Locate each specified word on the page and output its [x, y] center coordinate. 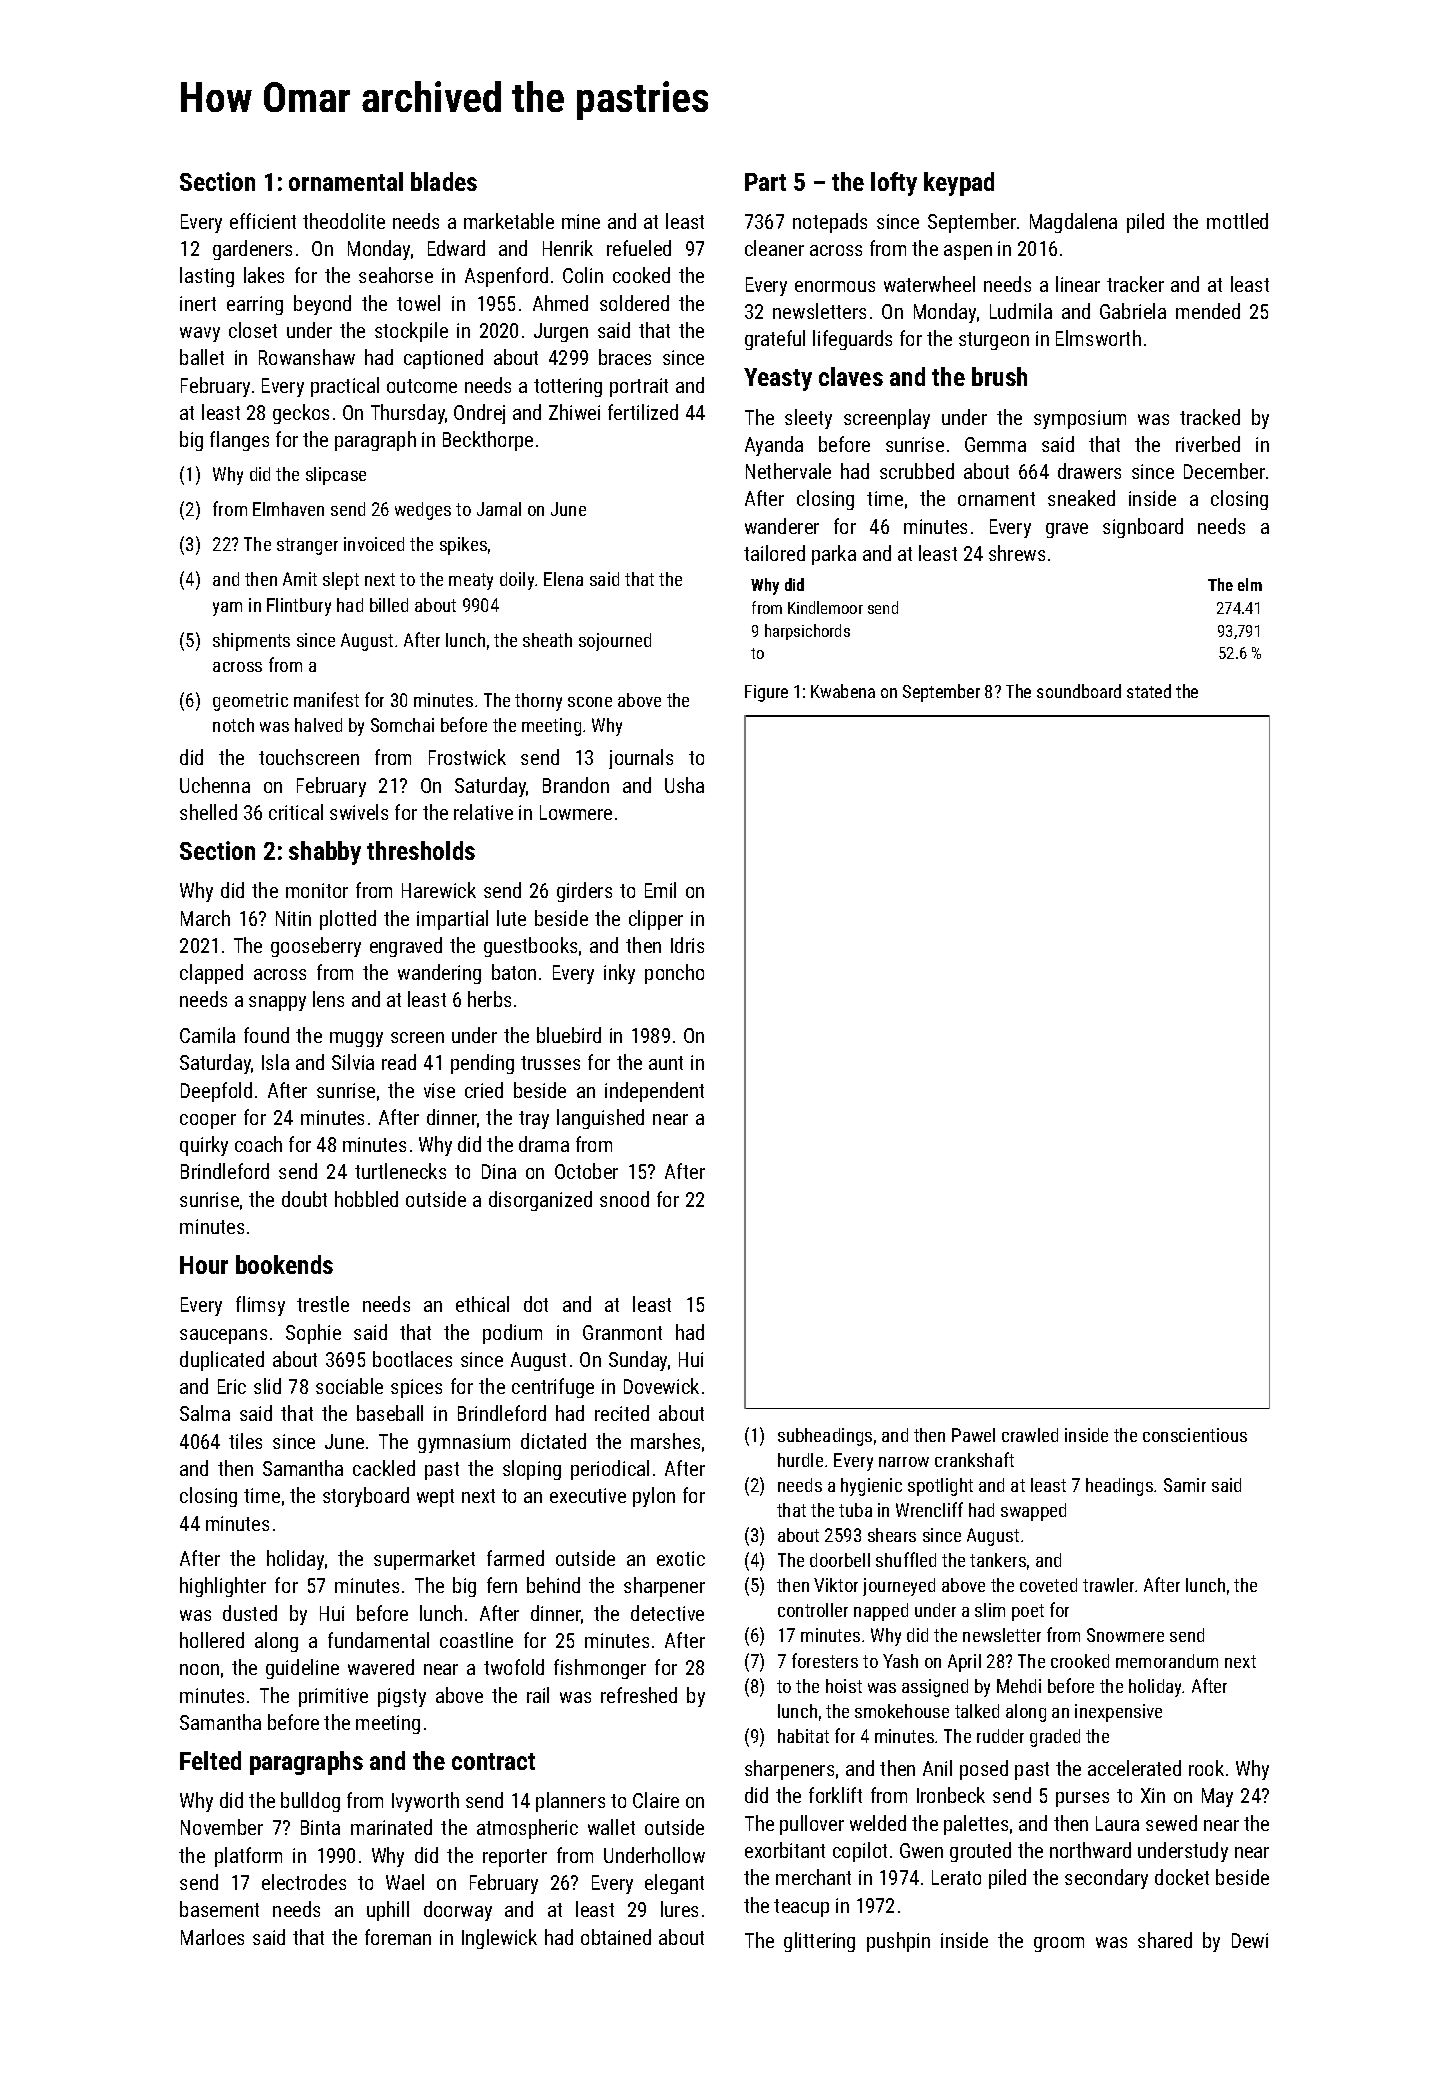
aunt [666, 1063]
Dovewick [661, 1386]
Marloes [212, 1937]
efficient [263, 221]
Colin [583, 275]
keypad [959, 184]
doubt [304, 1199]
